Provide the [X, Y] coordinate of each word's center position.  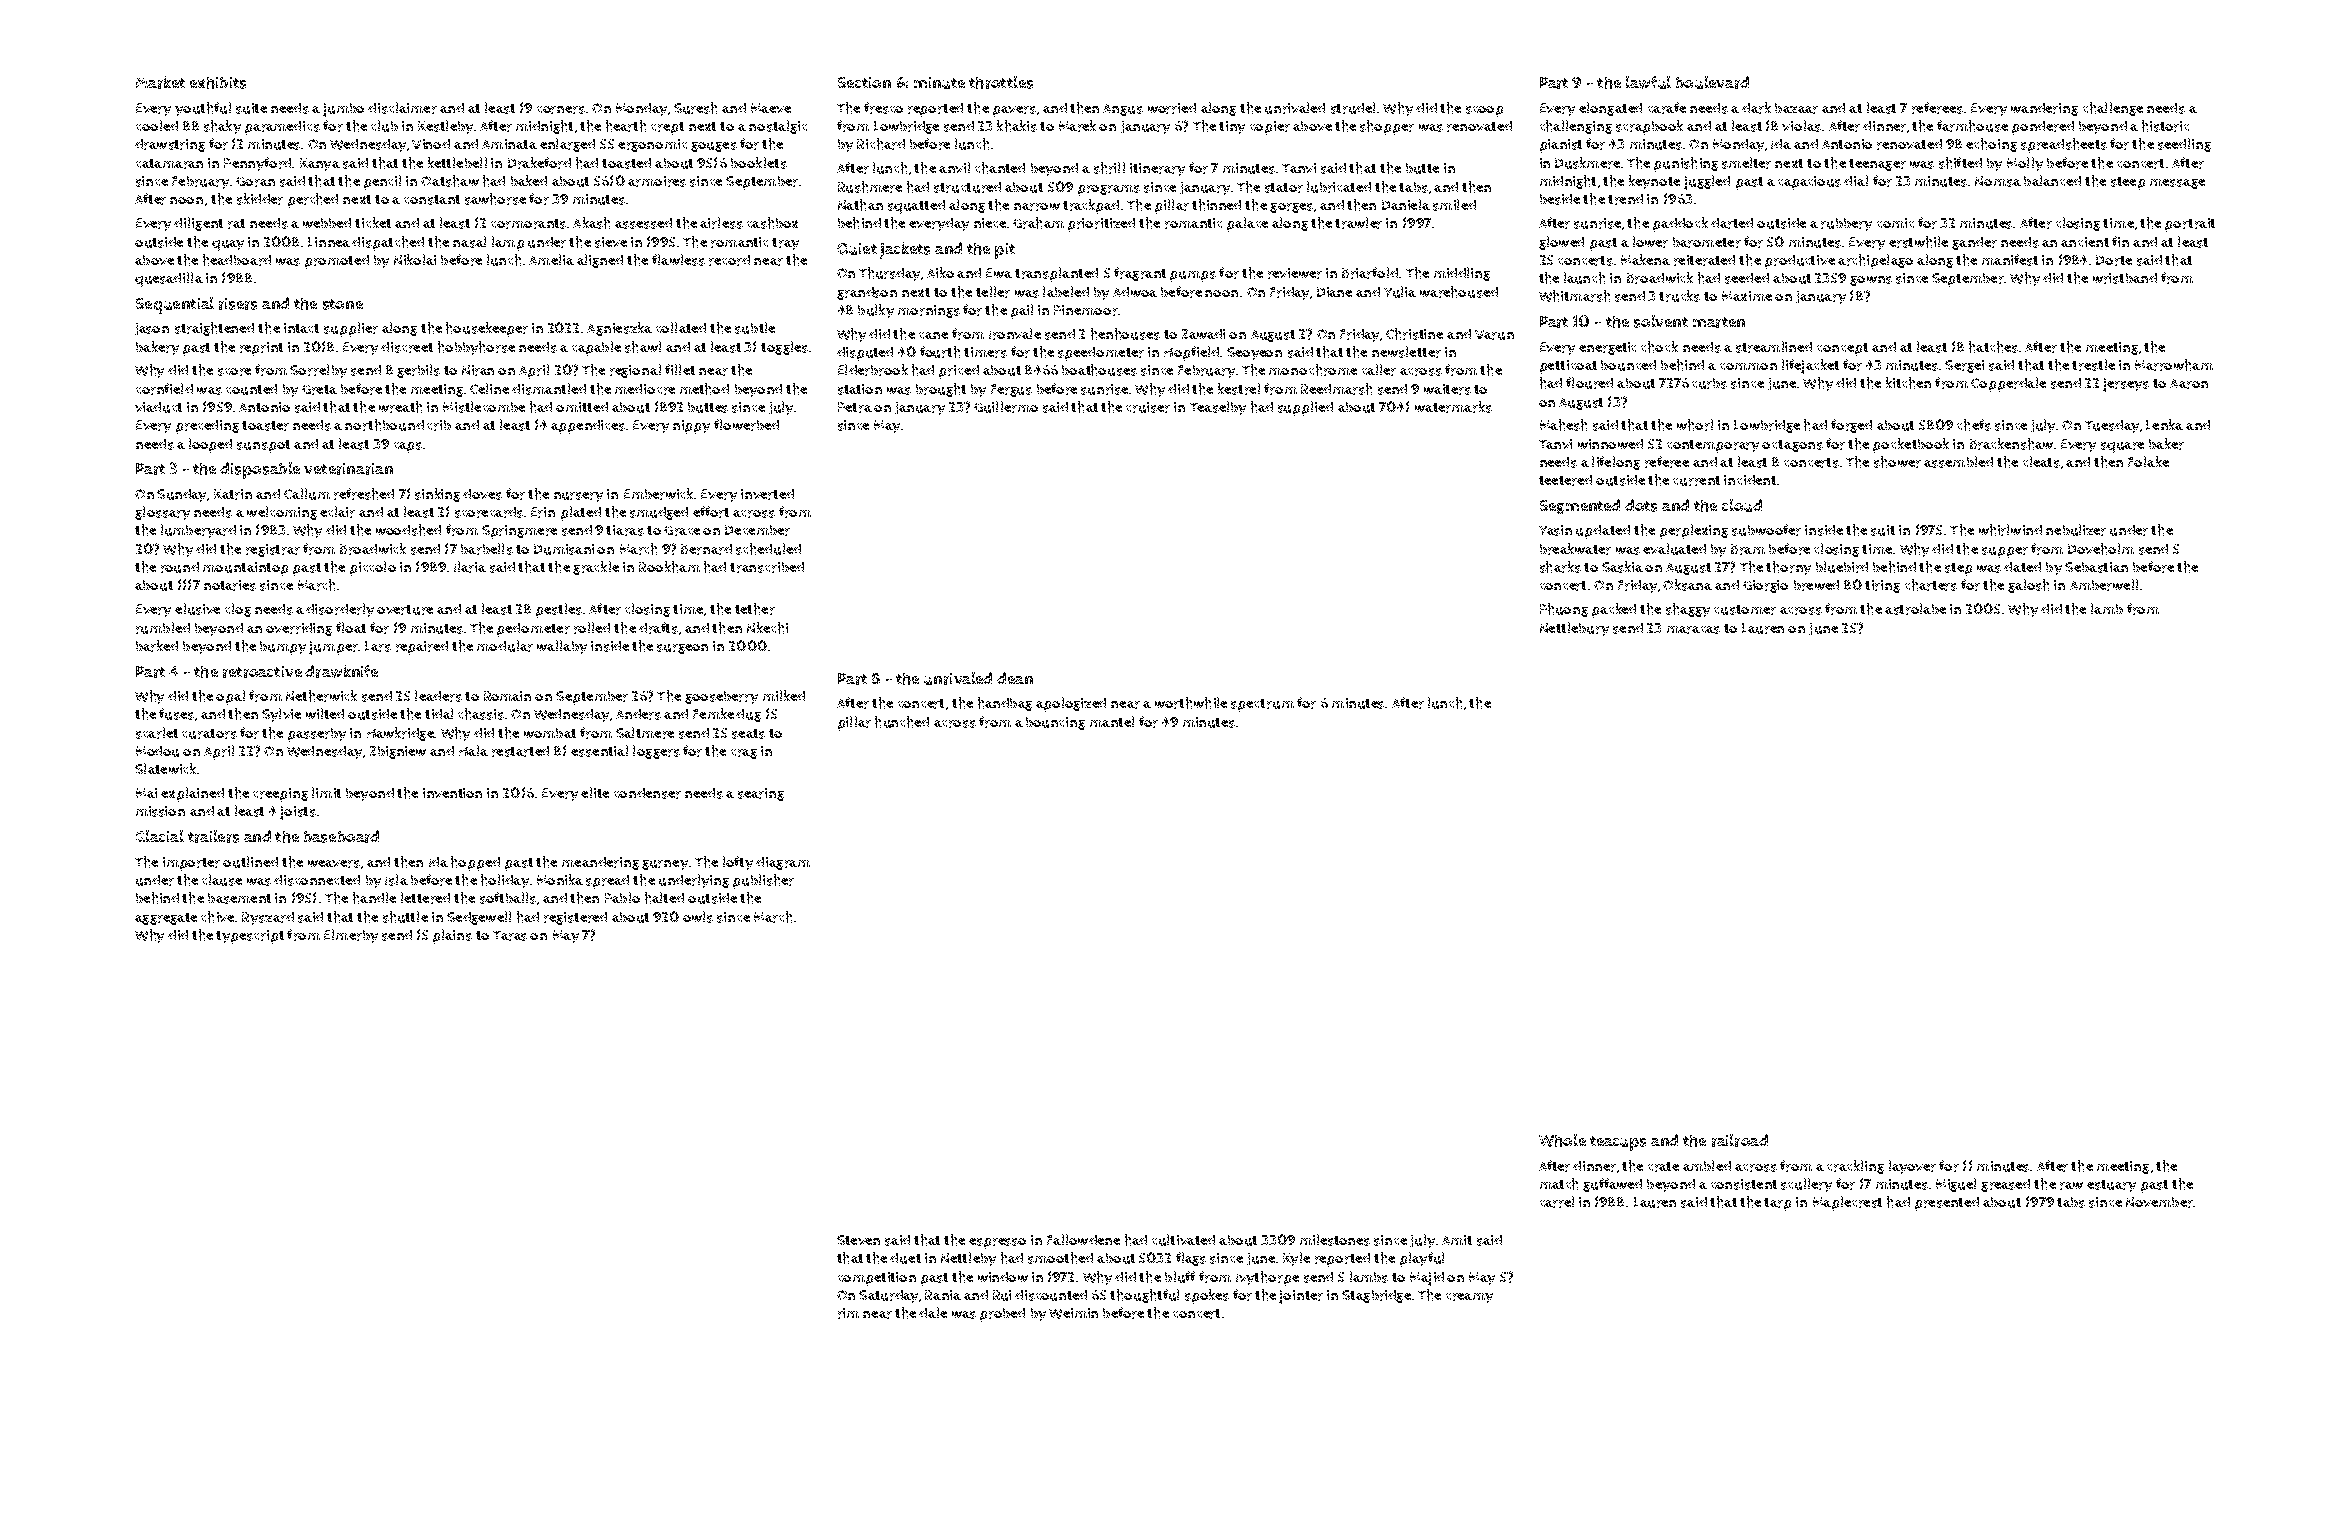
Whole [1562, 1140]
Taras [510, 936]
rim [848, 1313]
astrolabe [1915, 609]
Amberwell [2104, 585]
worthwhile [1191, 703]
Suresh [695, 108]
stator [1284, 188]
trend [1625, 199]
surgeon [682, 649]
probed [1002, 1315]
